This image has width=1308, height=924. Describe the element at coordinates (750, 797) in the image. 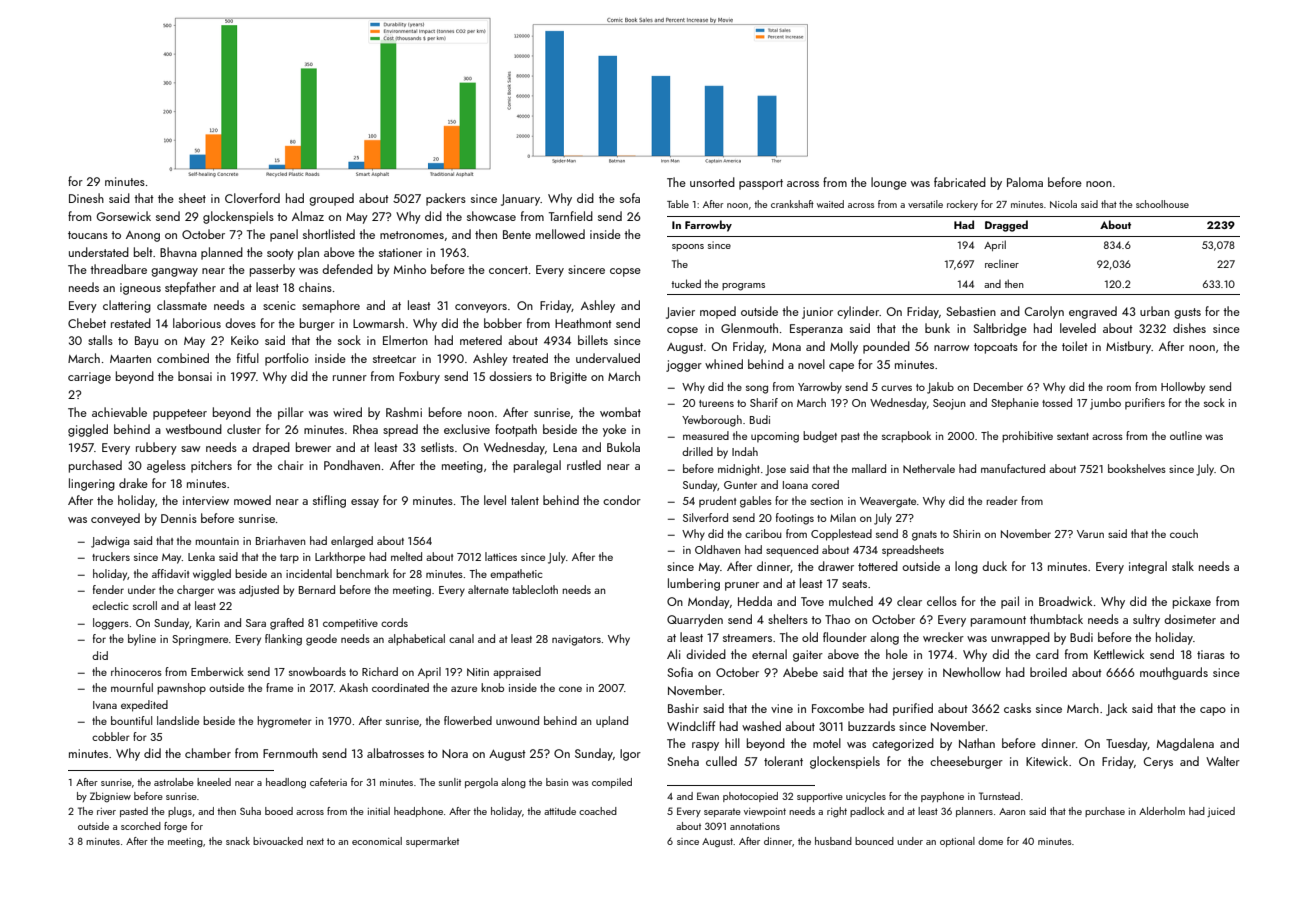

I see `photocopied` at that location.
